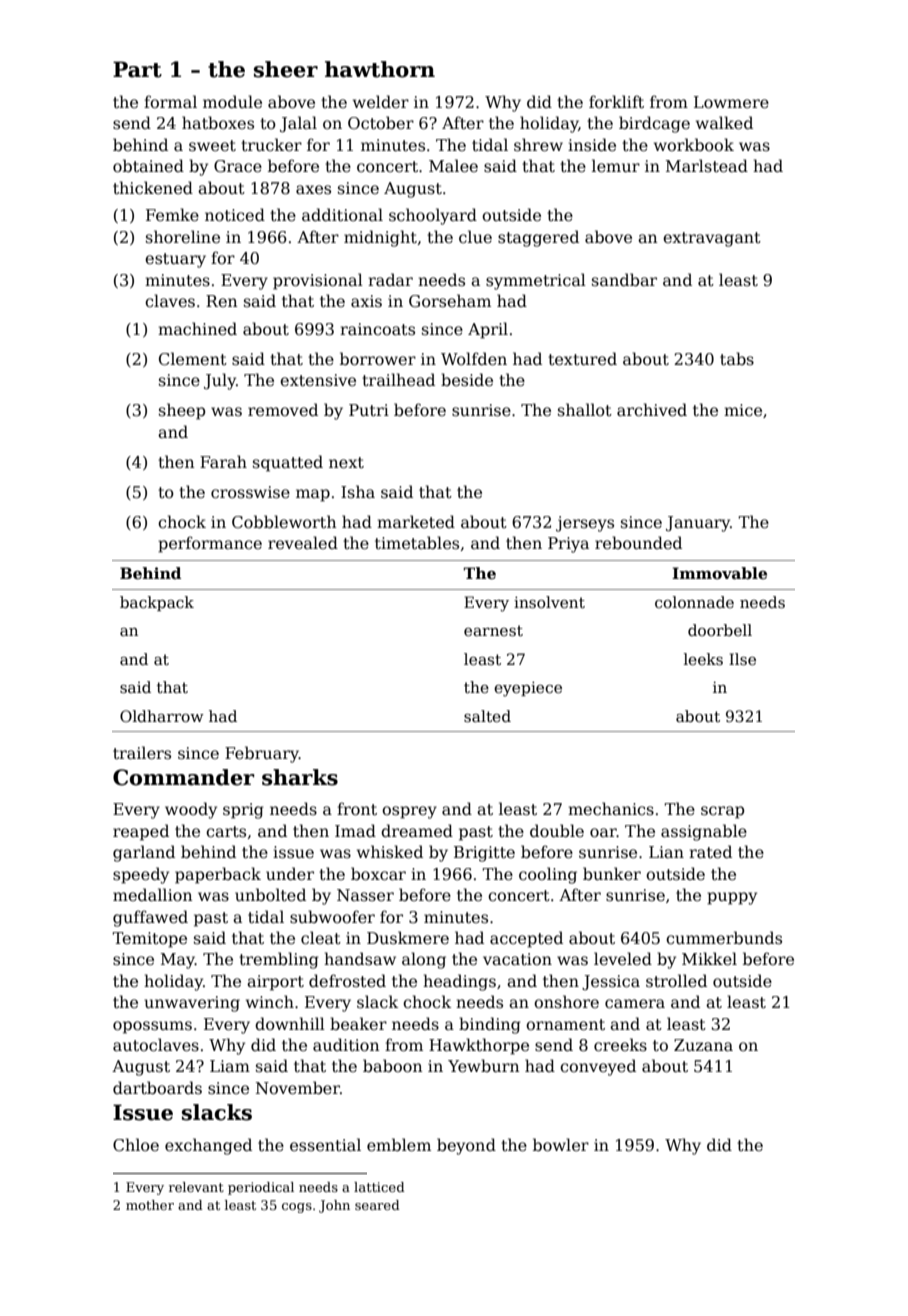  Describe the element at coordinates (197, 329) in the screenshot. I see `machined` at that location.
